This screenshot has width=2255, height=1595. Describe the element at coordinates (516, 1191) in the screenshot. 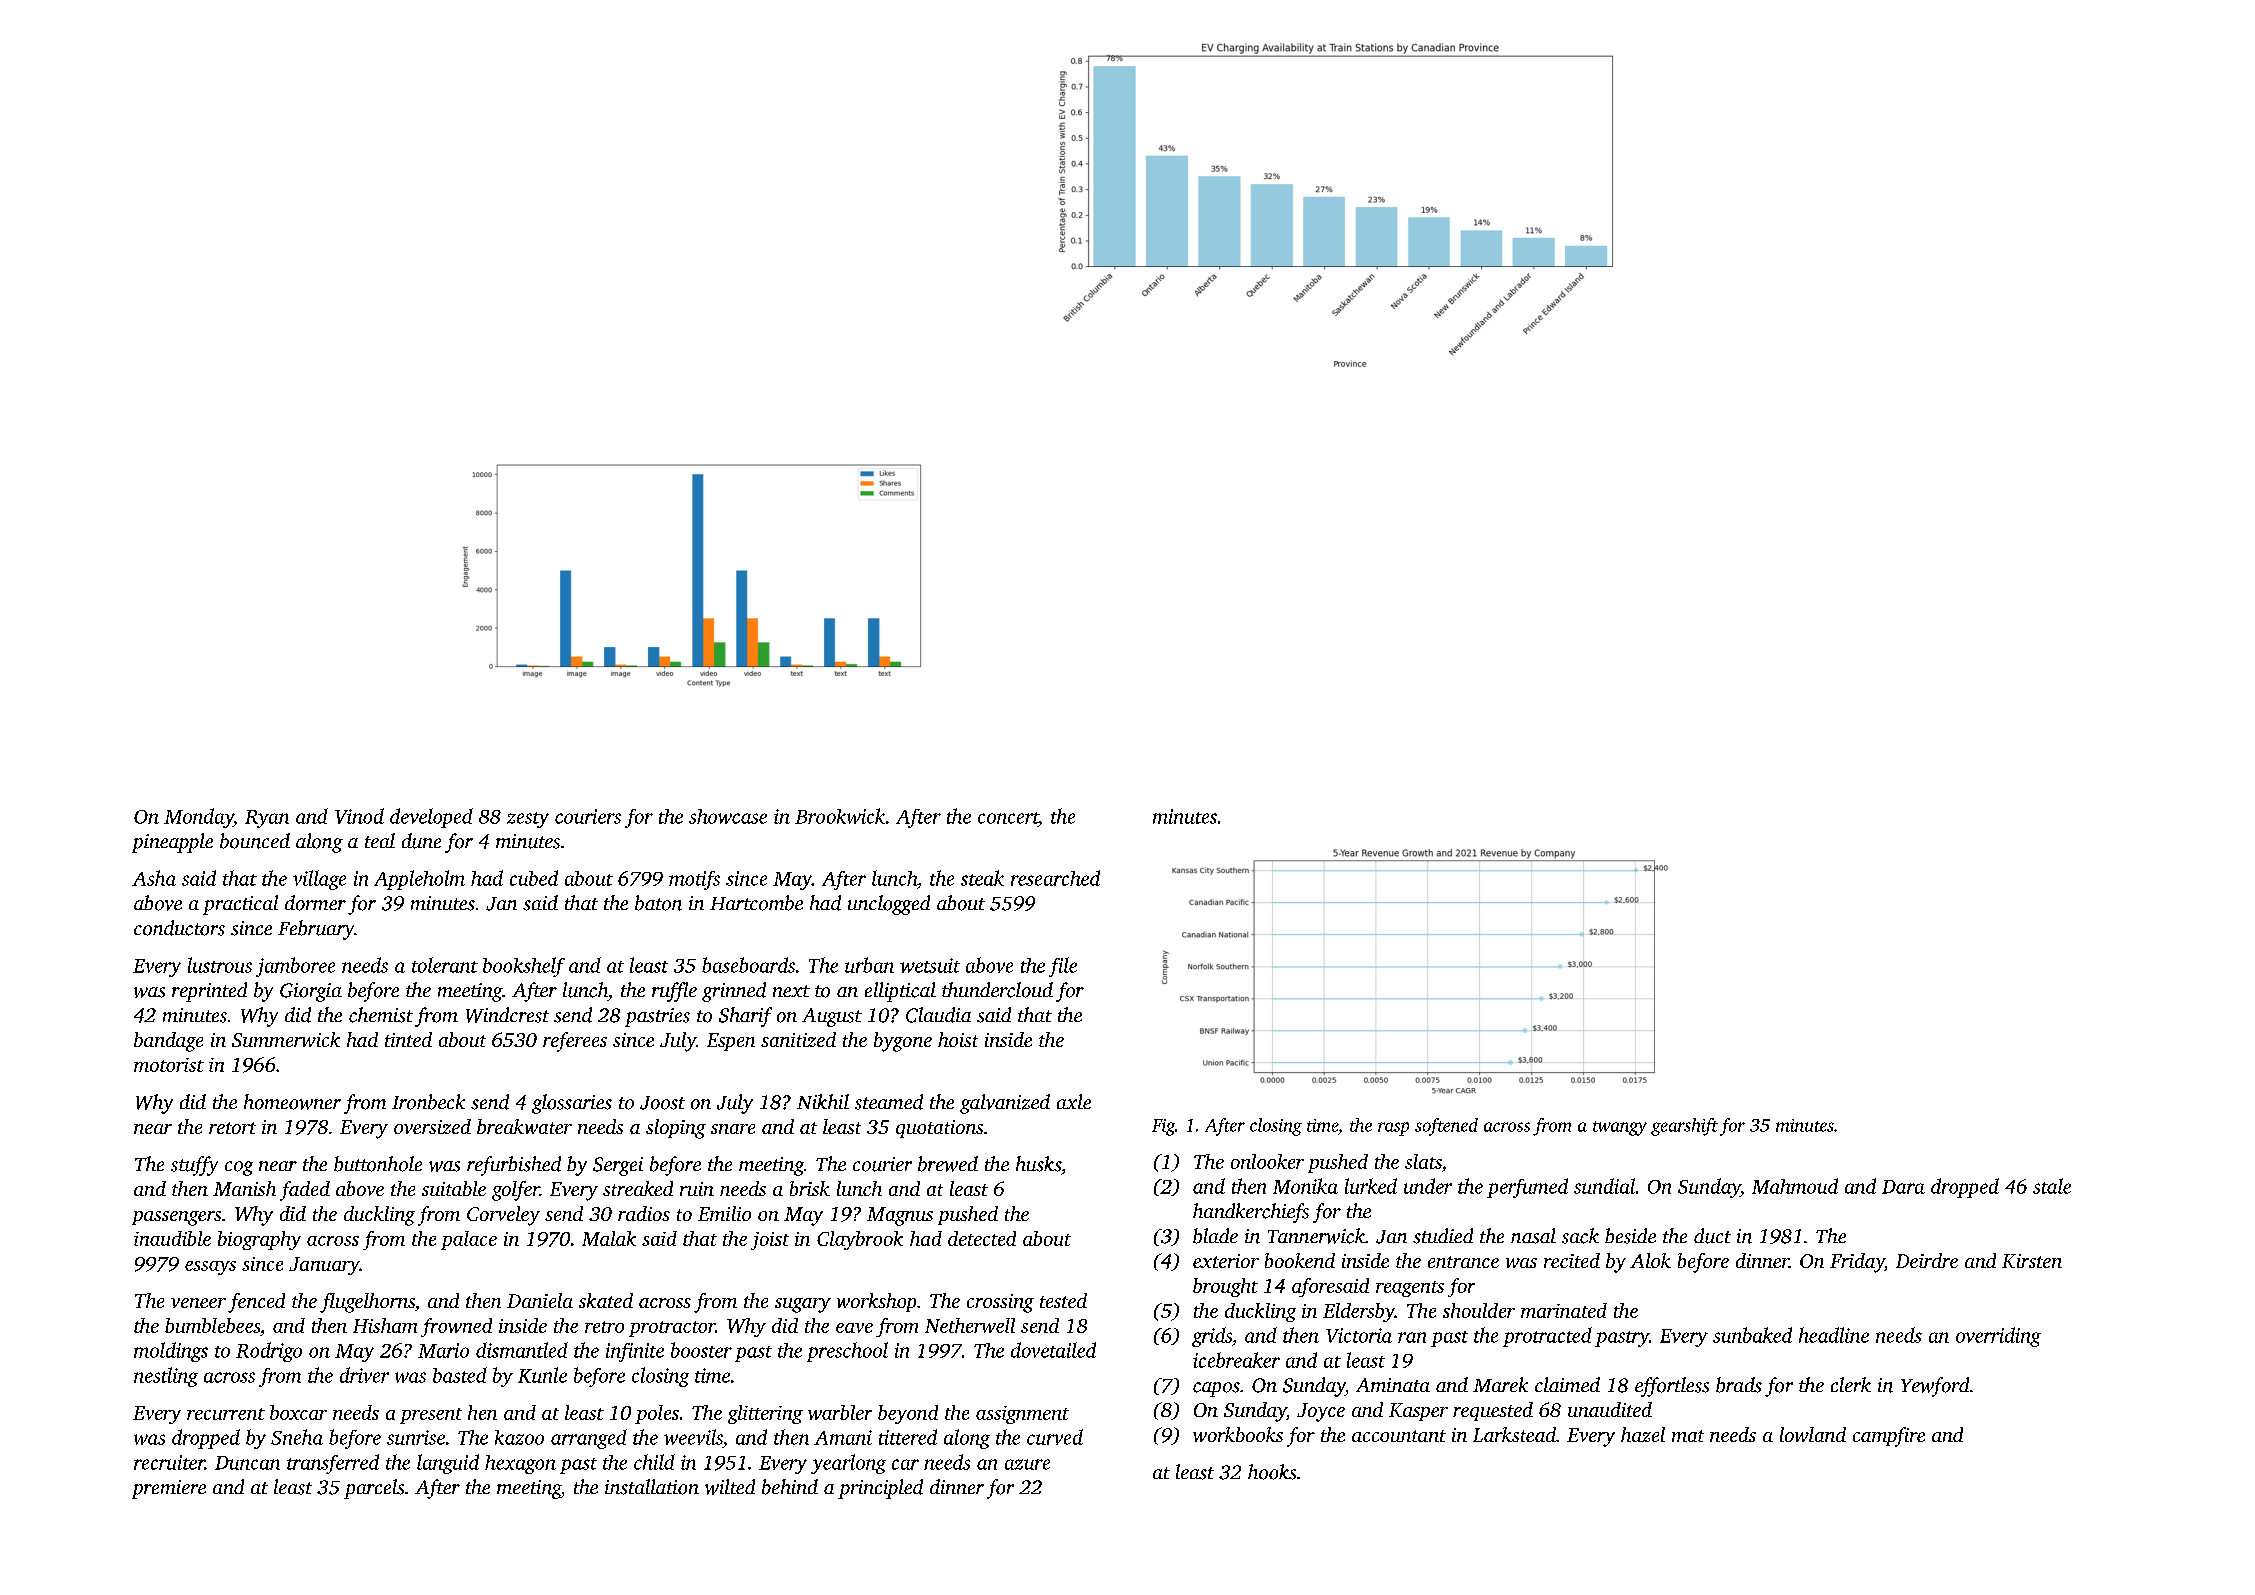

I see `golfer` at that location.
